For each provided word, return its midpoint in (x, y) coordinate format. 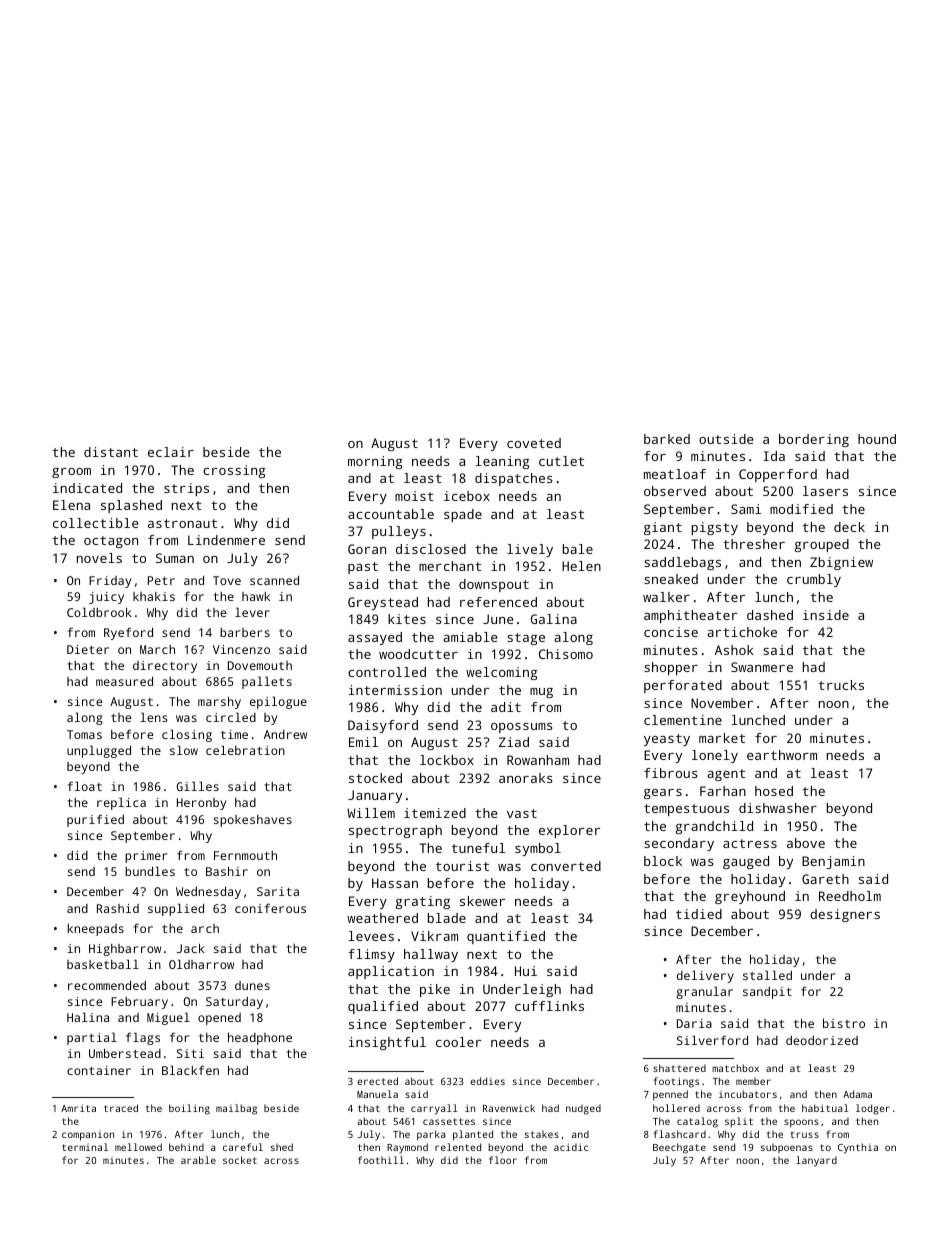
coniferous (270, 908)
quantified (506, 937)
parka (431, 1135)
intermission (395, 690)
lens (154, 717)
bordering (814, 440)
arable (198, 1160)
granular (704, 992)
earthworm (782, 755)
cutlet (561, 461)
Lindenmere (226, 540)
